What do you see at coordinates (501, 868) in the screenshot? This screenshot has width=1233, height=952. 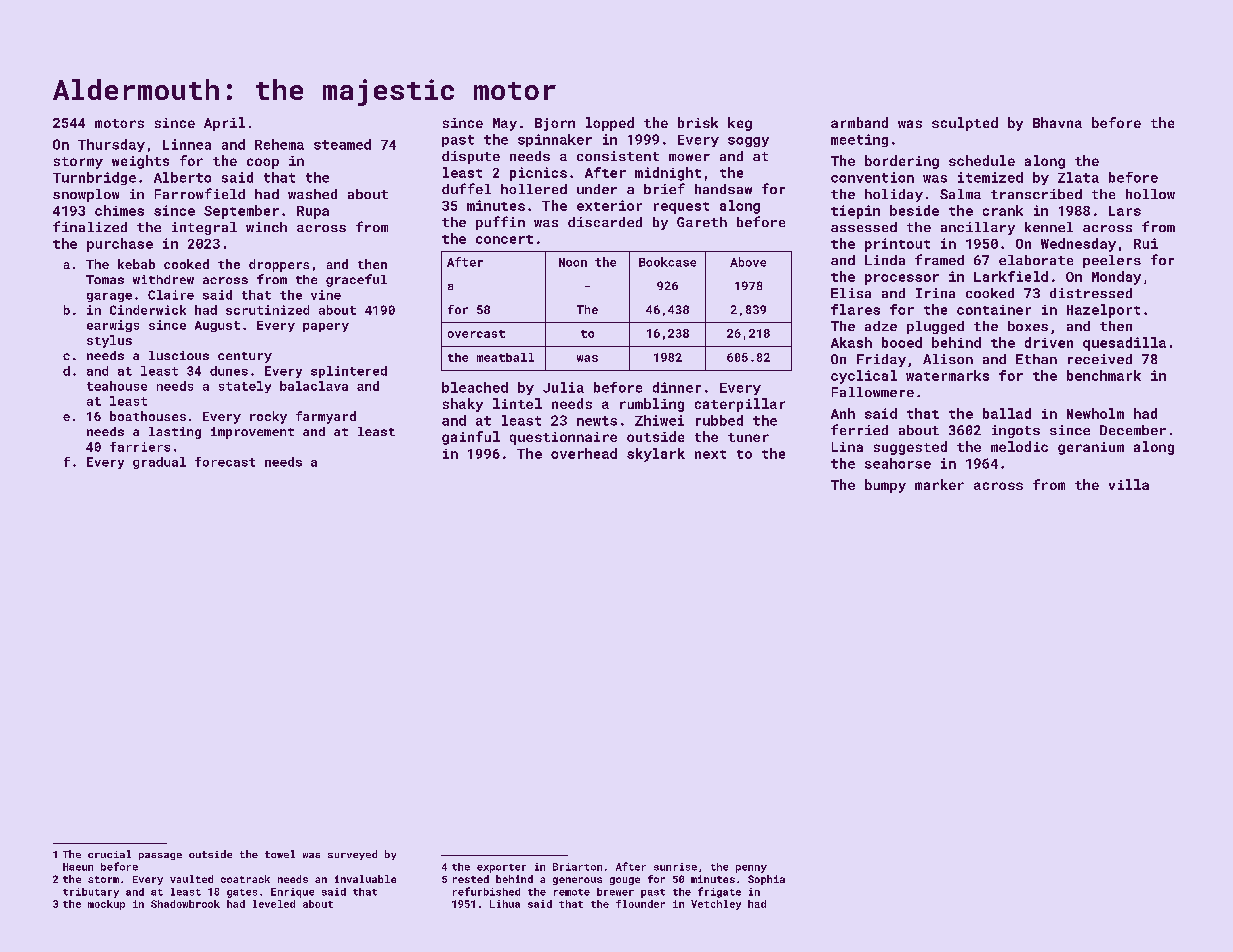 I see `exporter` at bounding box center [501, 868].
